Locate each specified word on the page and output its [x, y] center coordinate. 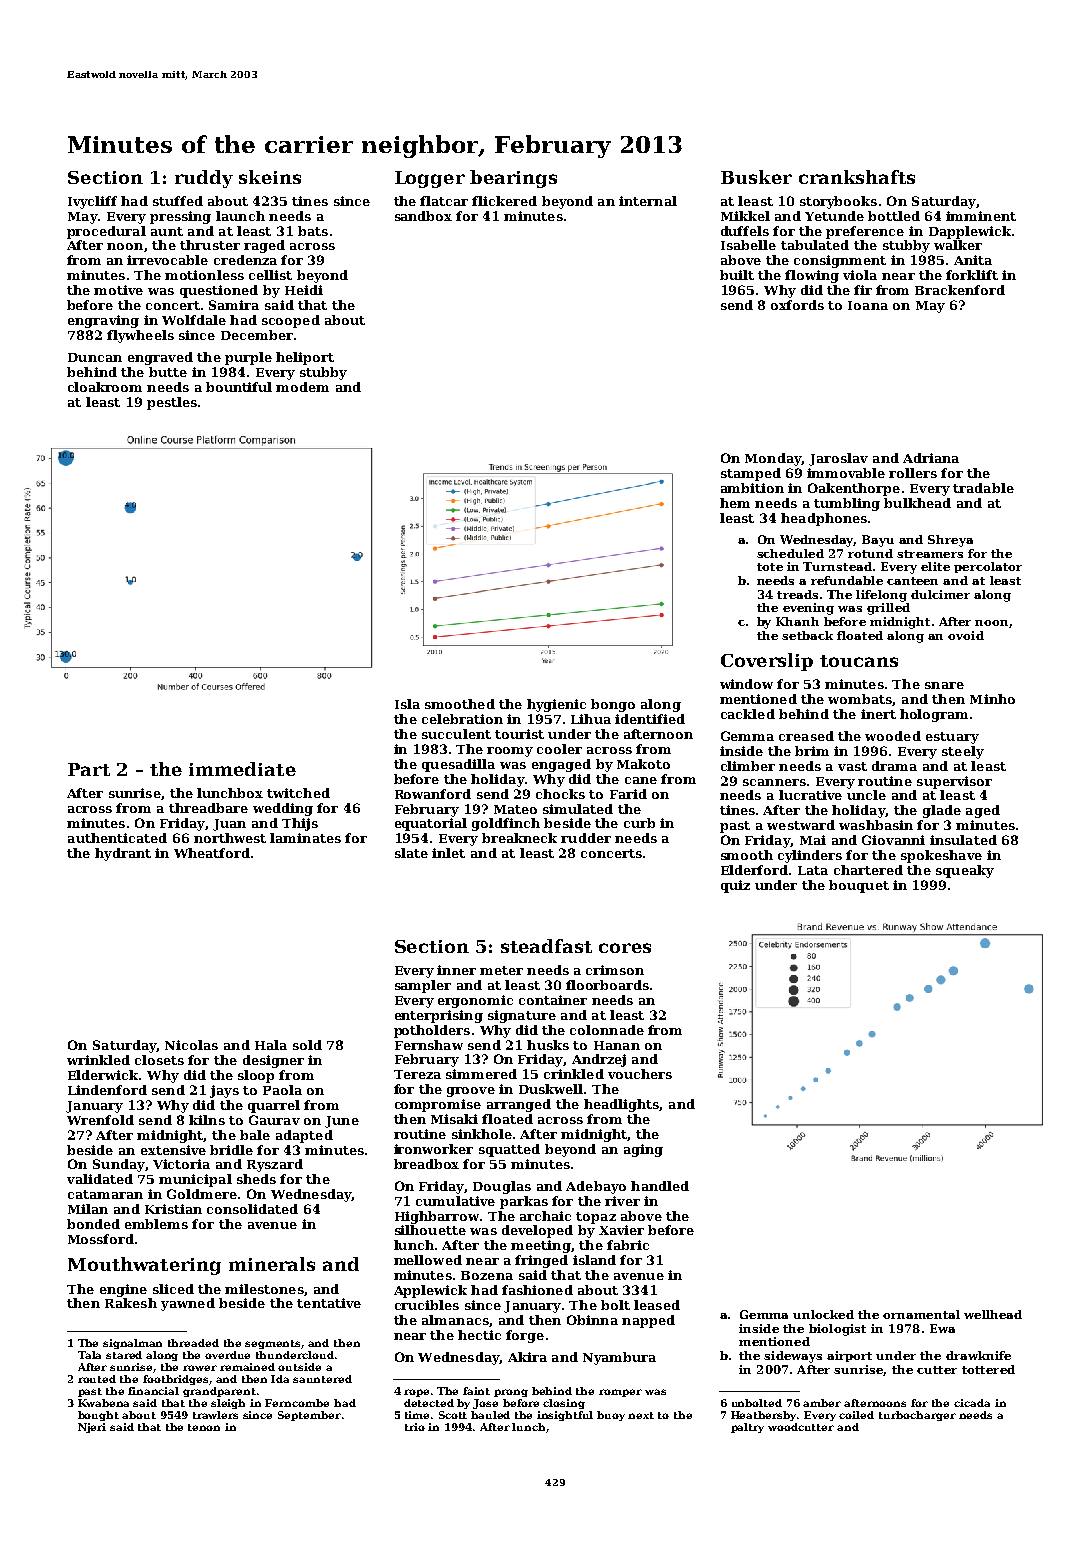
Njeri [92, 1428]
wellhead [993, 1314]
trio [415, 1427]
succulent [456, 734]
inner [456, 970]
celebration [462, 719]
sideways [793, 1357]
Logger [430, 179]
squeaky [965, 871]
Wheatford [212, 853]
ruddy [204, 179]
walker [958, 245]
